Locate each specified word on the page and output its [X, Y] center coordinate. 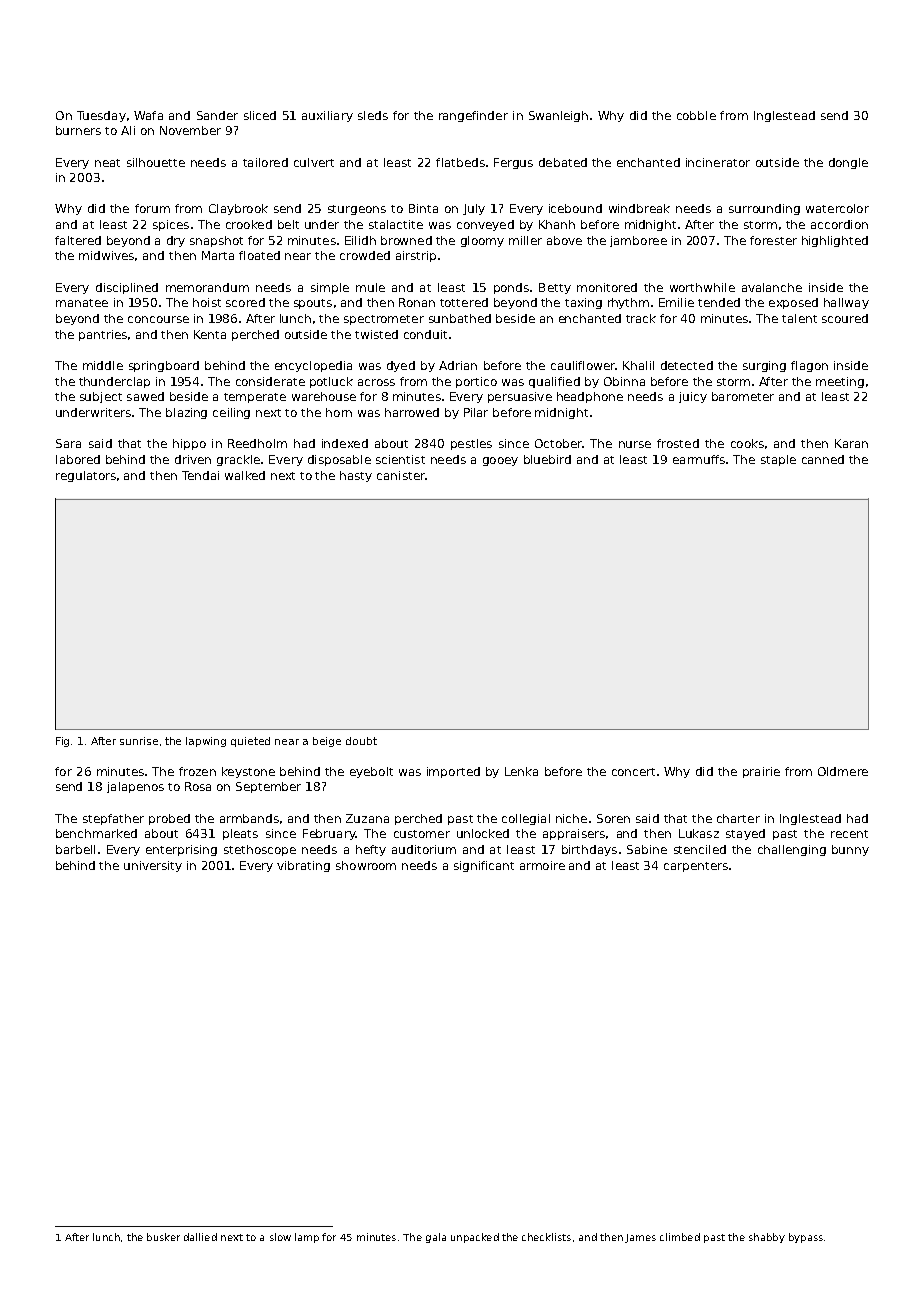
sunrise [139, 741]
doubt [361, 741]
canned [823, 459]
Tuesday [101, 116]
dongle [848, 163]
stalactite [396, 224]
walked [245, 475]
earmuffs [699, 459]
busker [163, 1237]
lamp [307, 1238]
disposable [339, 460]
